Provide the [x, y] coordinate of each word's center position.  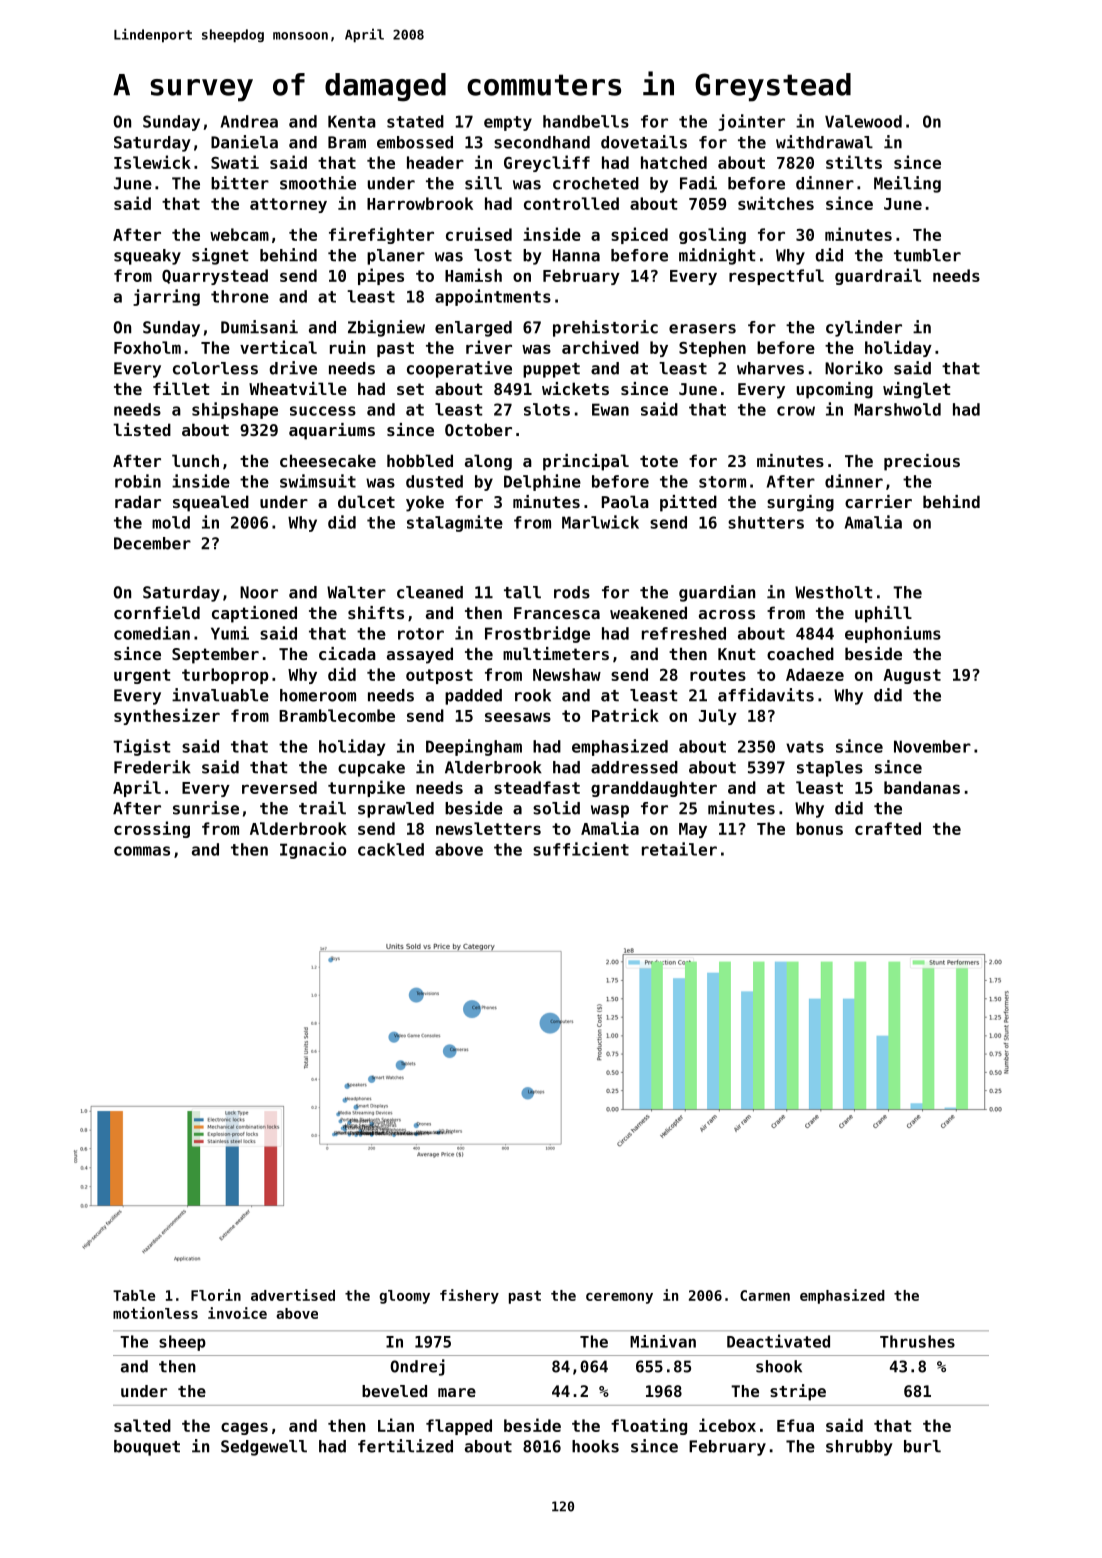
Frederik [152, 767]
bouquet [147, 1448]
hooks [595, 1446]
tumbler [927, 255]
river [489, 347]
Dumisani [259, 327]
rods [572, 592]
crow [796, 411]
